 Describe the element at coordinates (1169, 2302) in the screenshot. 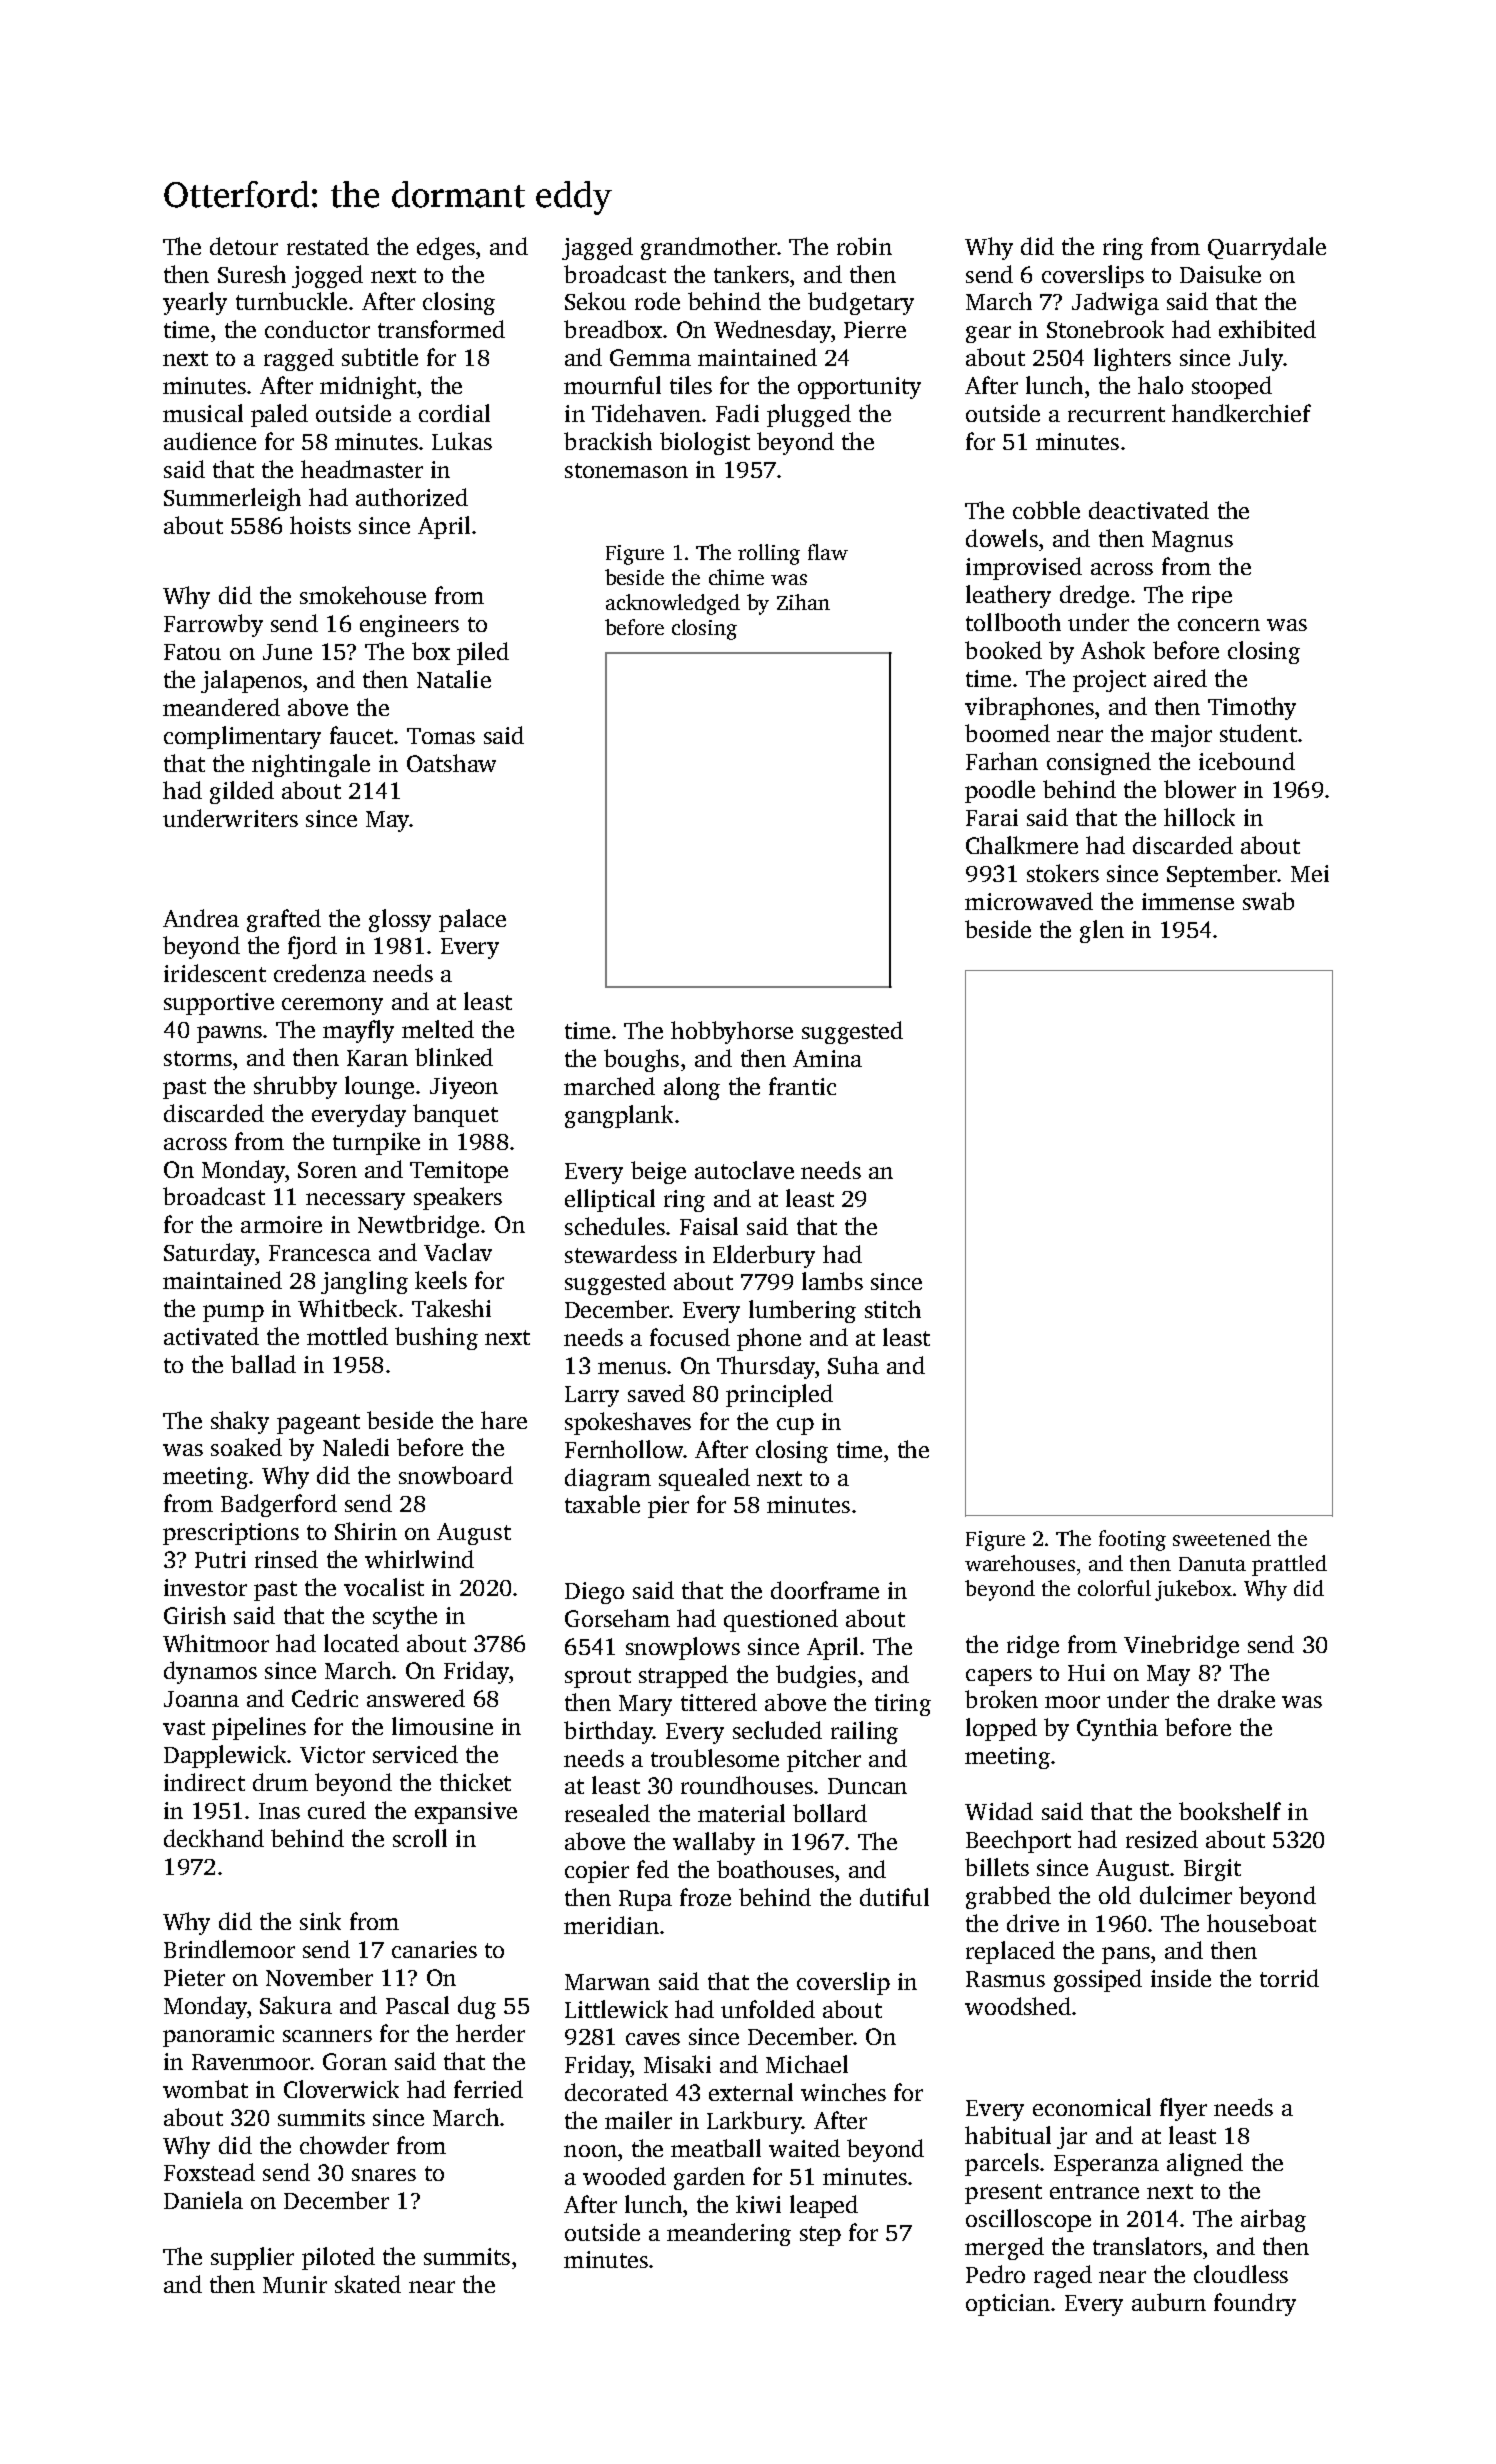

I see `auburn` at that location.
